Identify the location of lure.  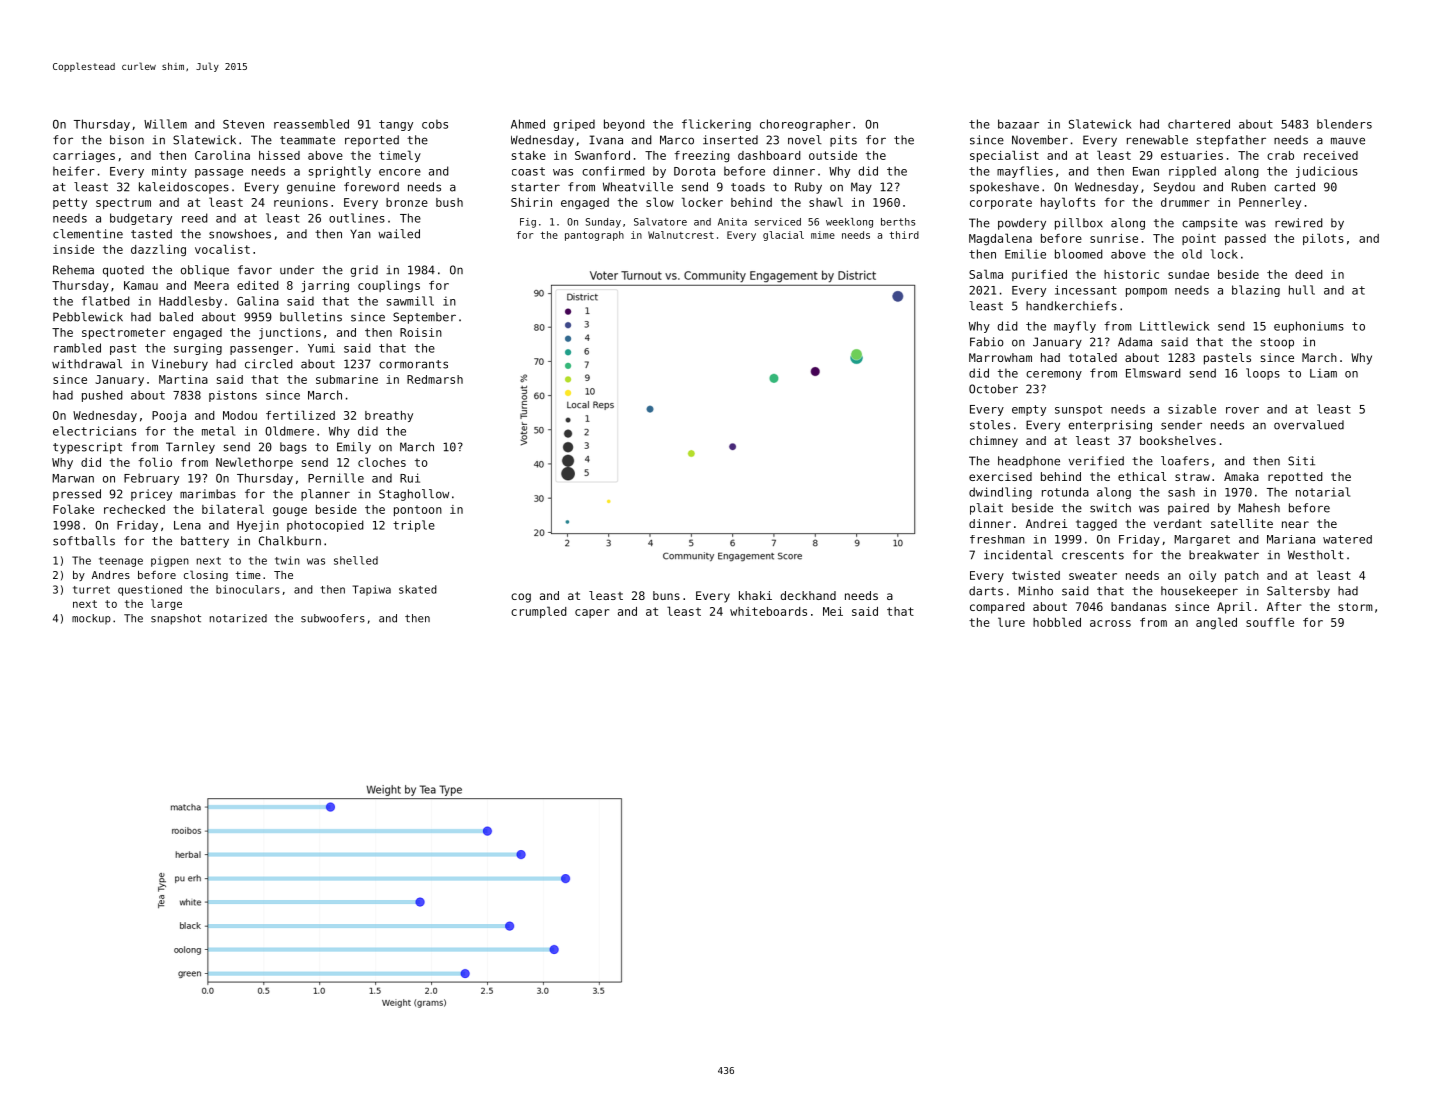
(1011, 622).
